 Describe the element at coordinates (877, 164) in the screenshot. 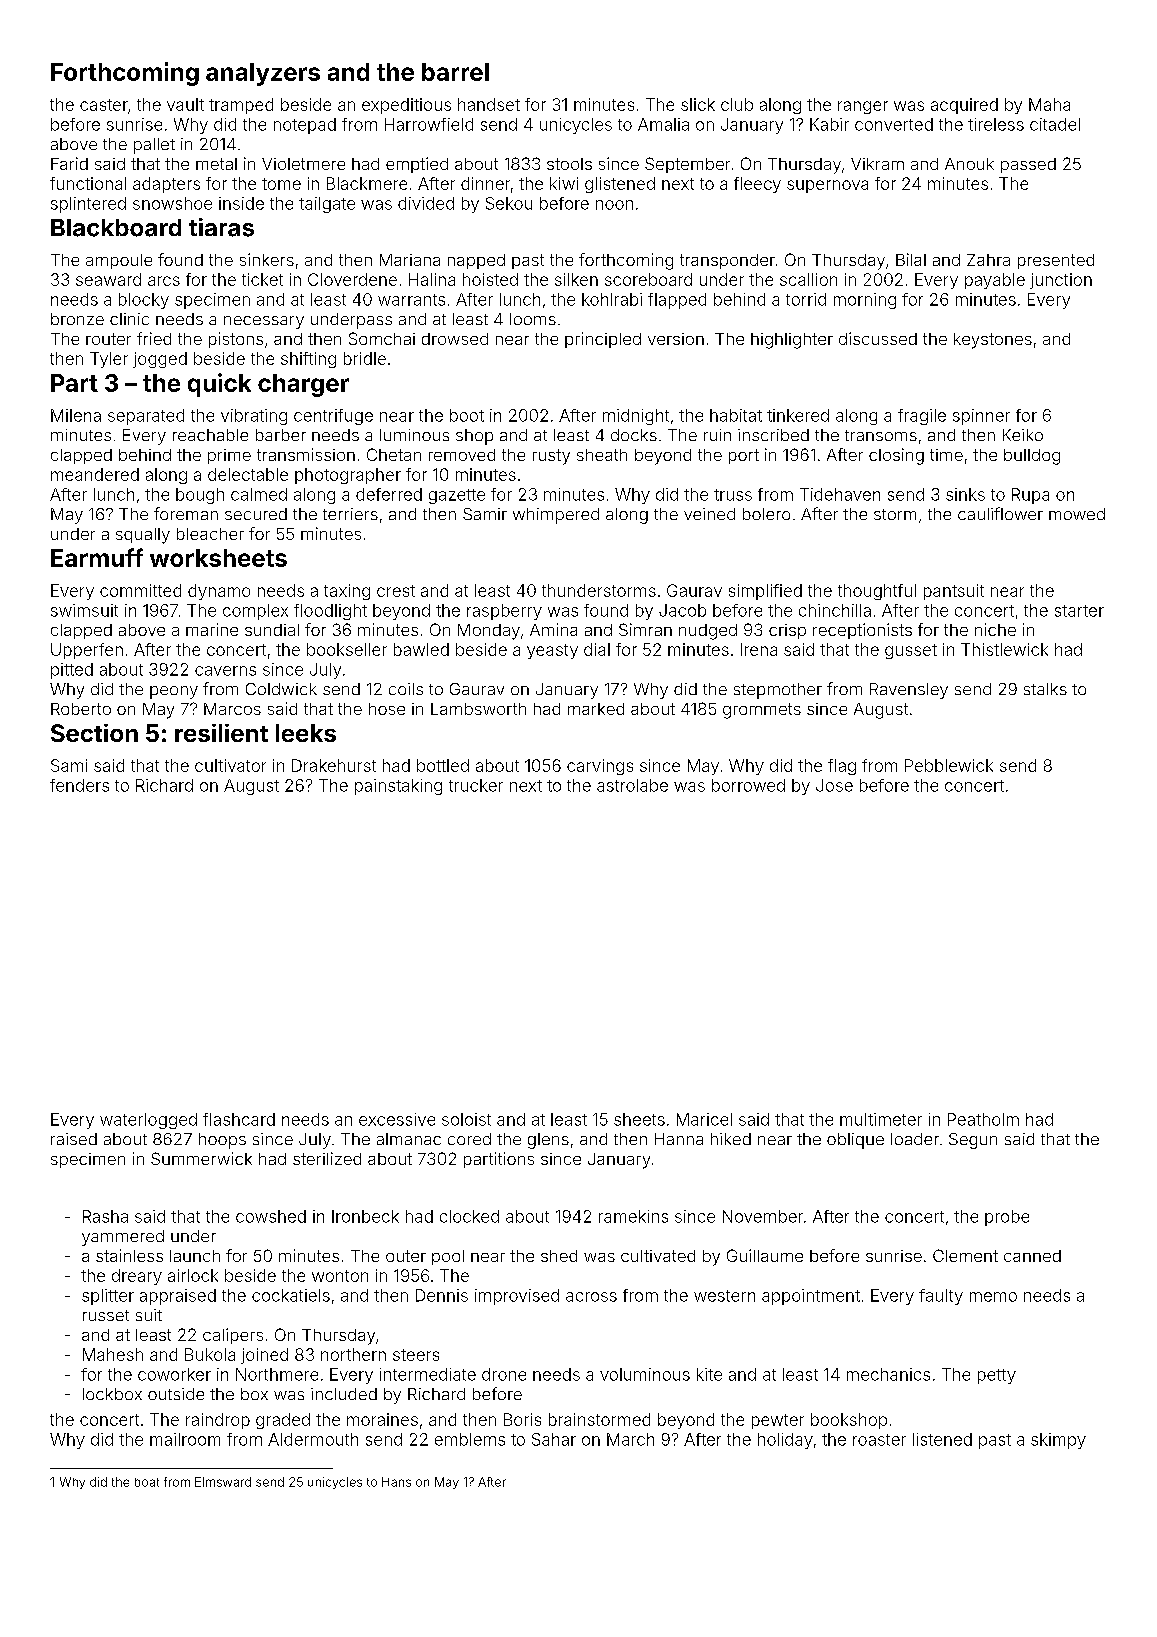

I see `Vikram` at that location.
